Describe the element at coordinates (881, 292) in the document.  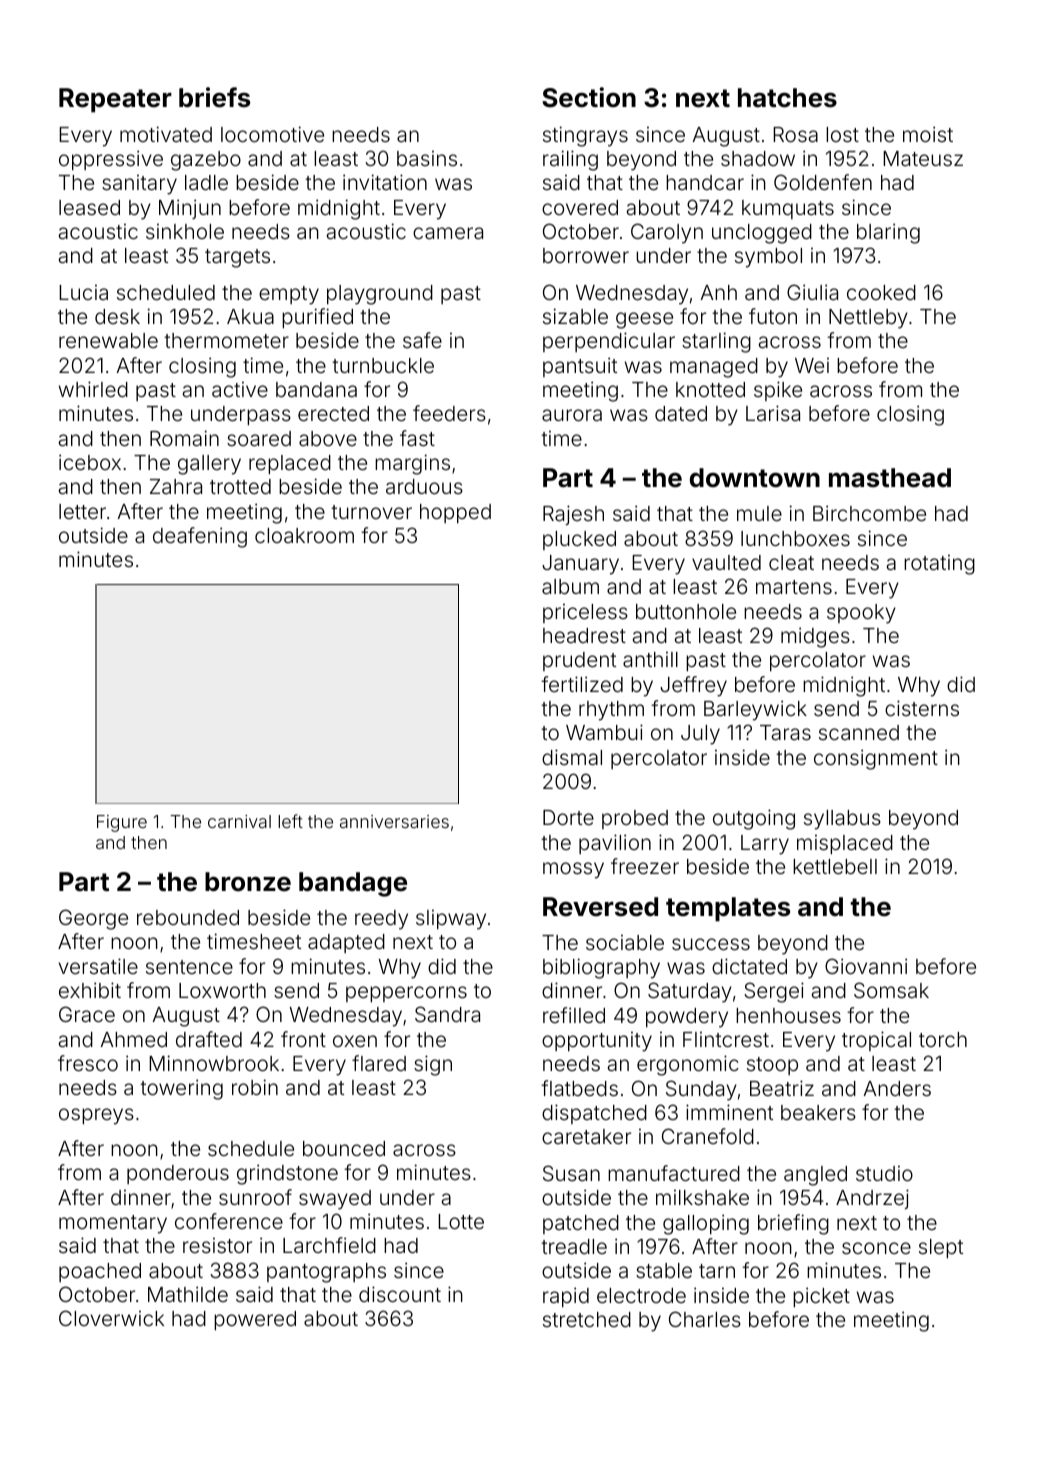
I see `cooked` at that location.
